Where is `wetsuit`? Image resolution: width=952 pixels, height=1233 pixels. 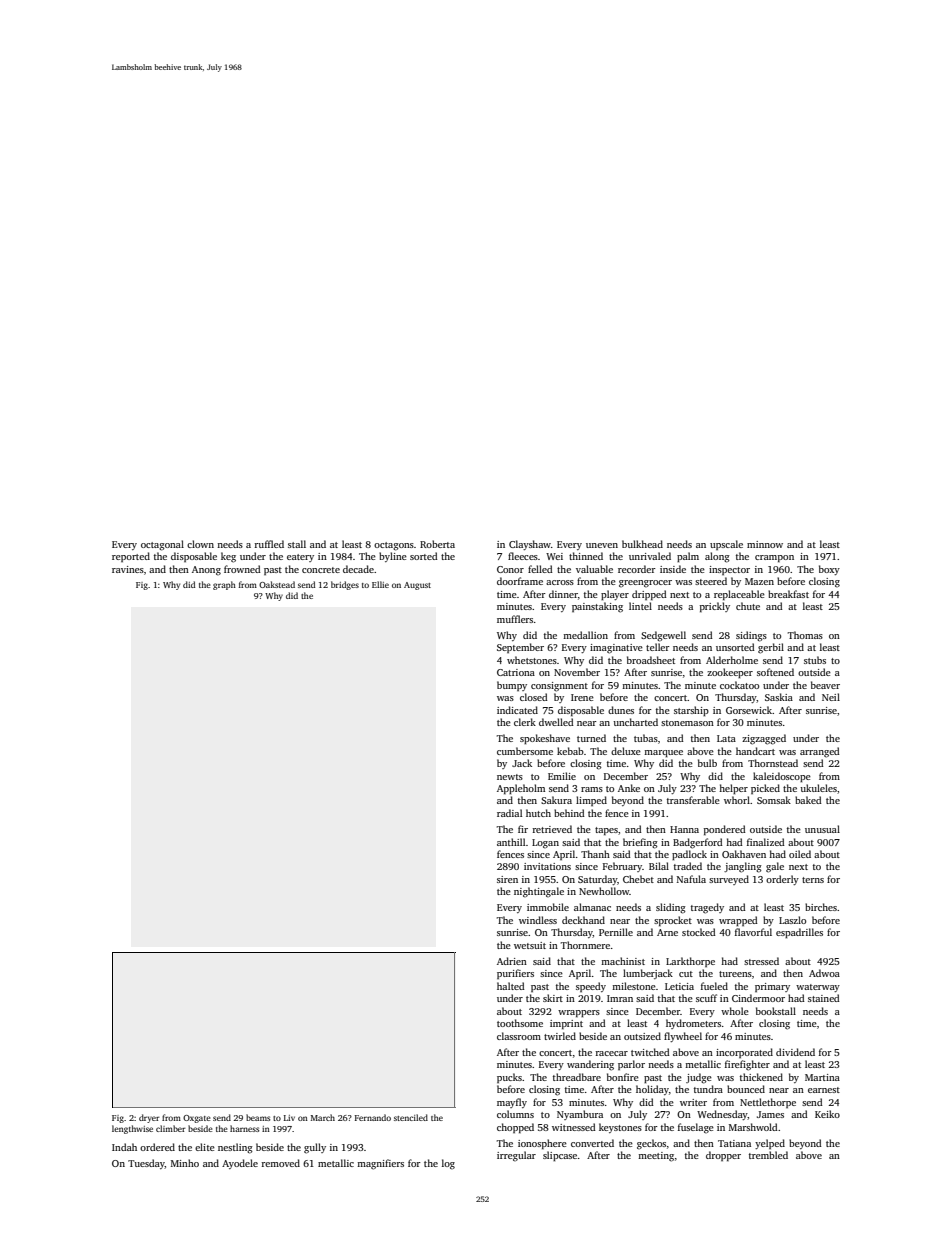 wetsuit is located at coordinates (530, 945).
